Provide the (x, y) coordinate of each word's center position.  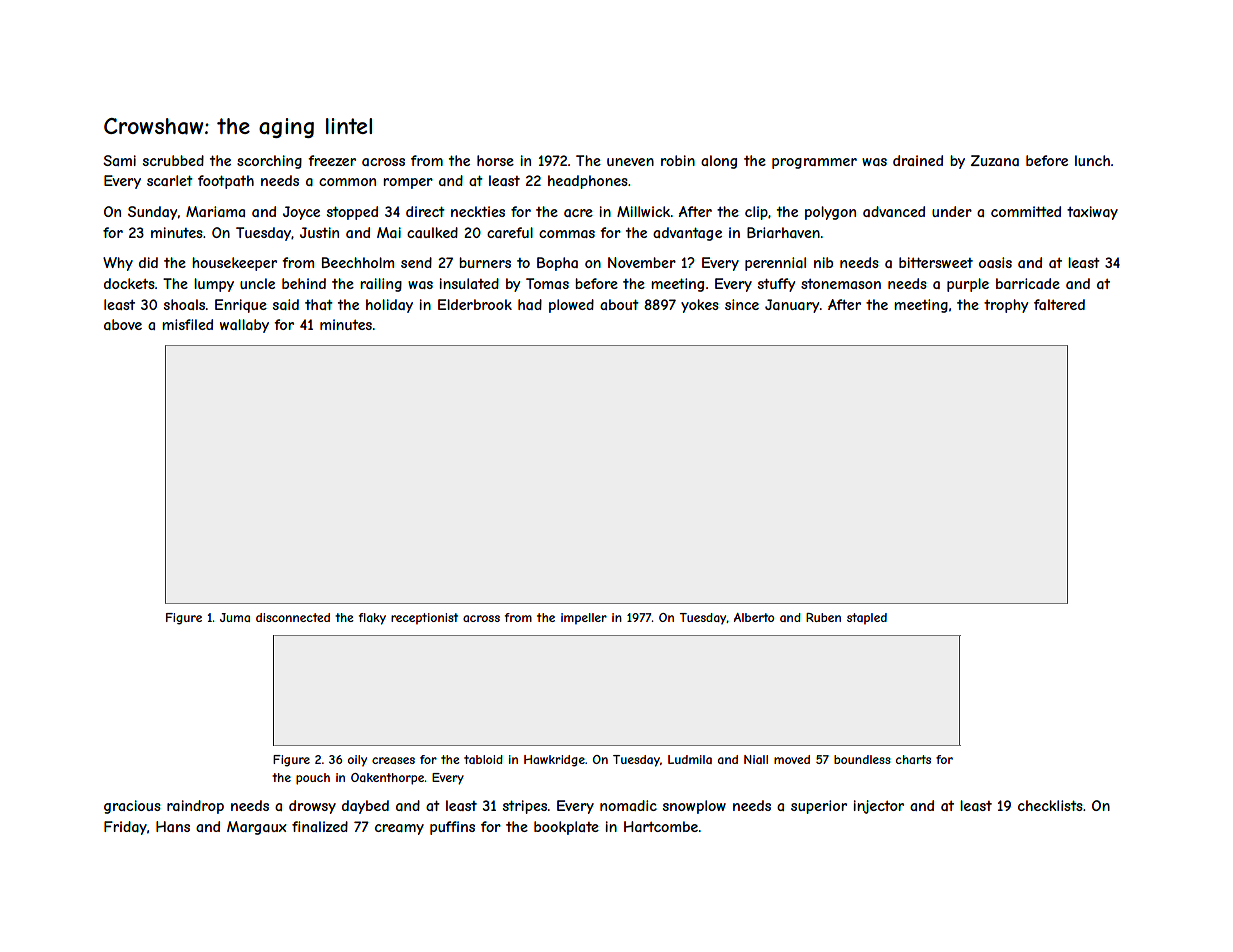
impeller (584, 619)
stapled (867, 619)
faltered (1059, 304)
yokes (700, 306)
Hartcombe (661, 826)
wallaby (244, 326)
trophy (1006, 306)
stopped (352, 213)
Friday (125, 828)
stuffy (776, 285)
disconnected (293, 617)
